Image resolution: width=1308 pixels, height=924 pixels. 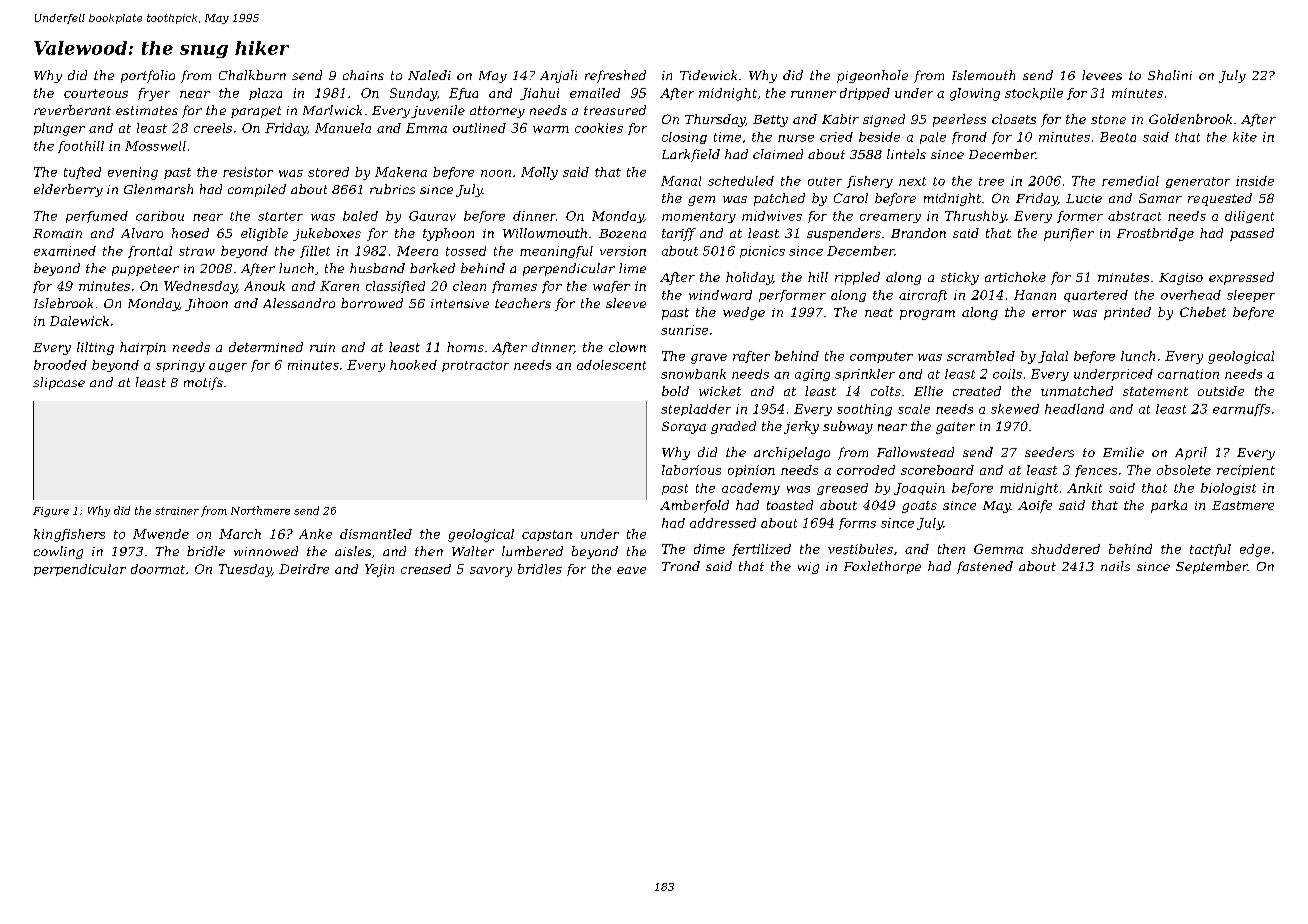 What do you see at coordinates (256, 112) in the screenshot?
I see `parapet` at bounding box center [256, 112].
